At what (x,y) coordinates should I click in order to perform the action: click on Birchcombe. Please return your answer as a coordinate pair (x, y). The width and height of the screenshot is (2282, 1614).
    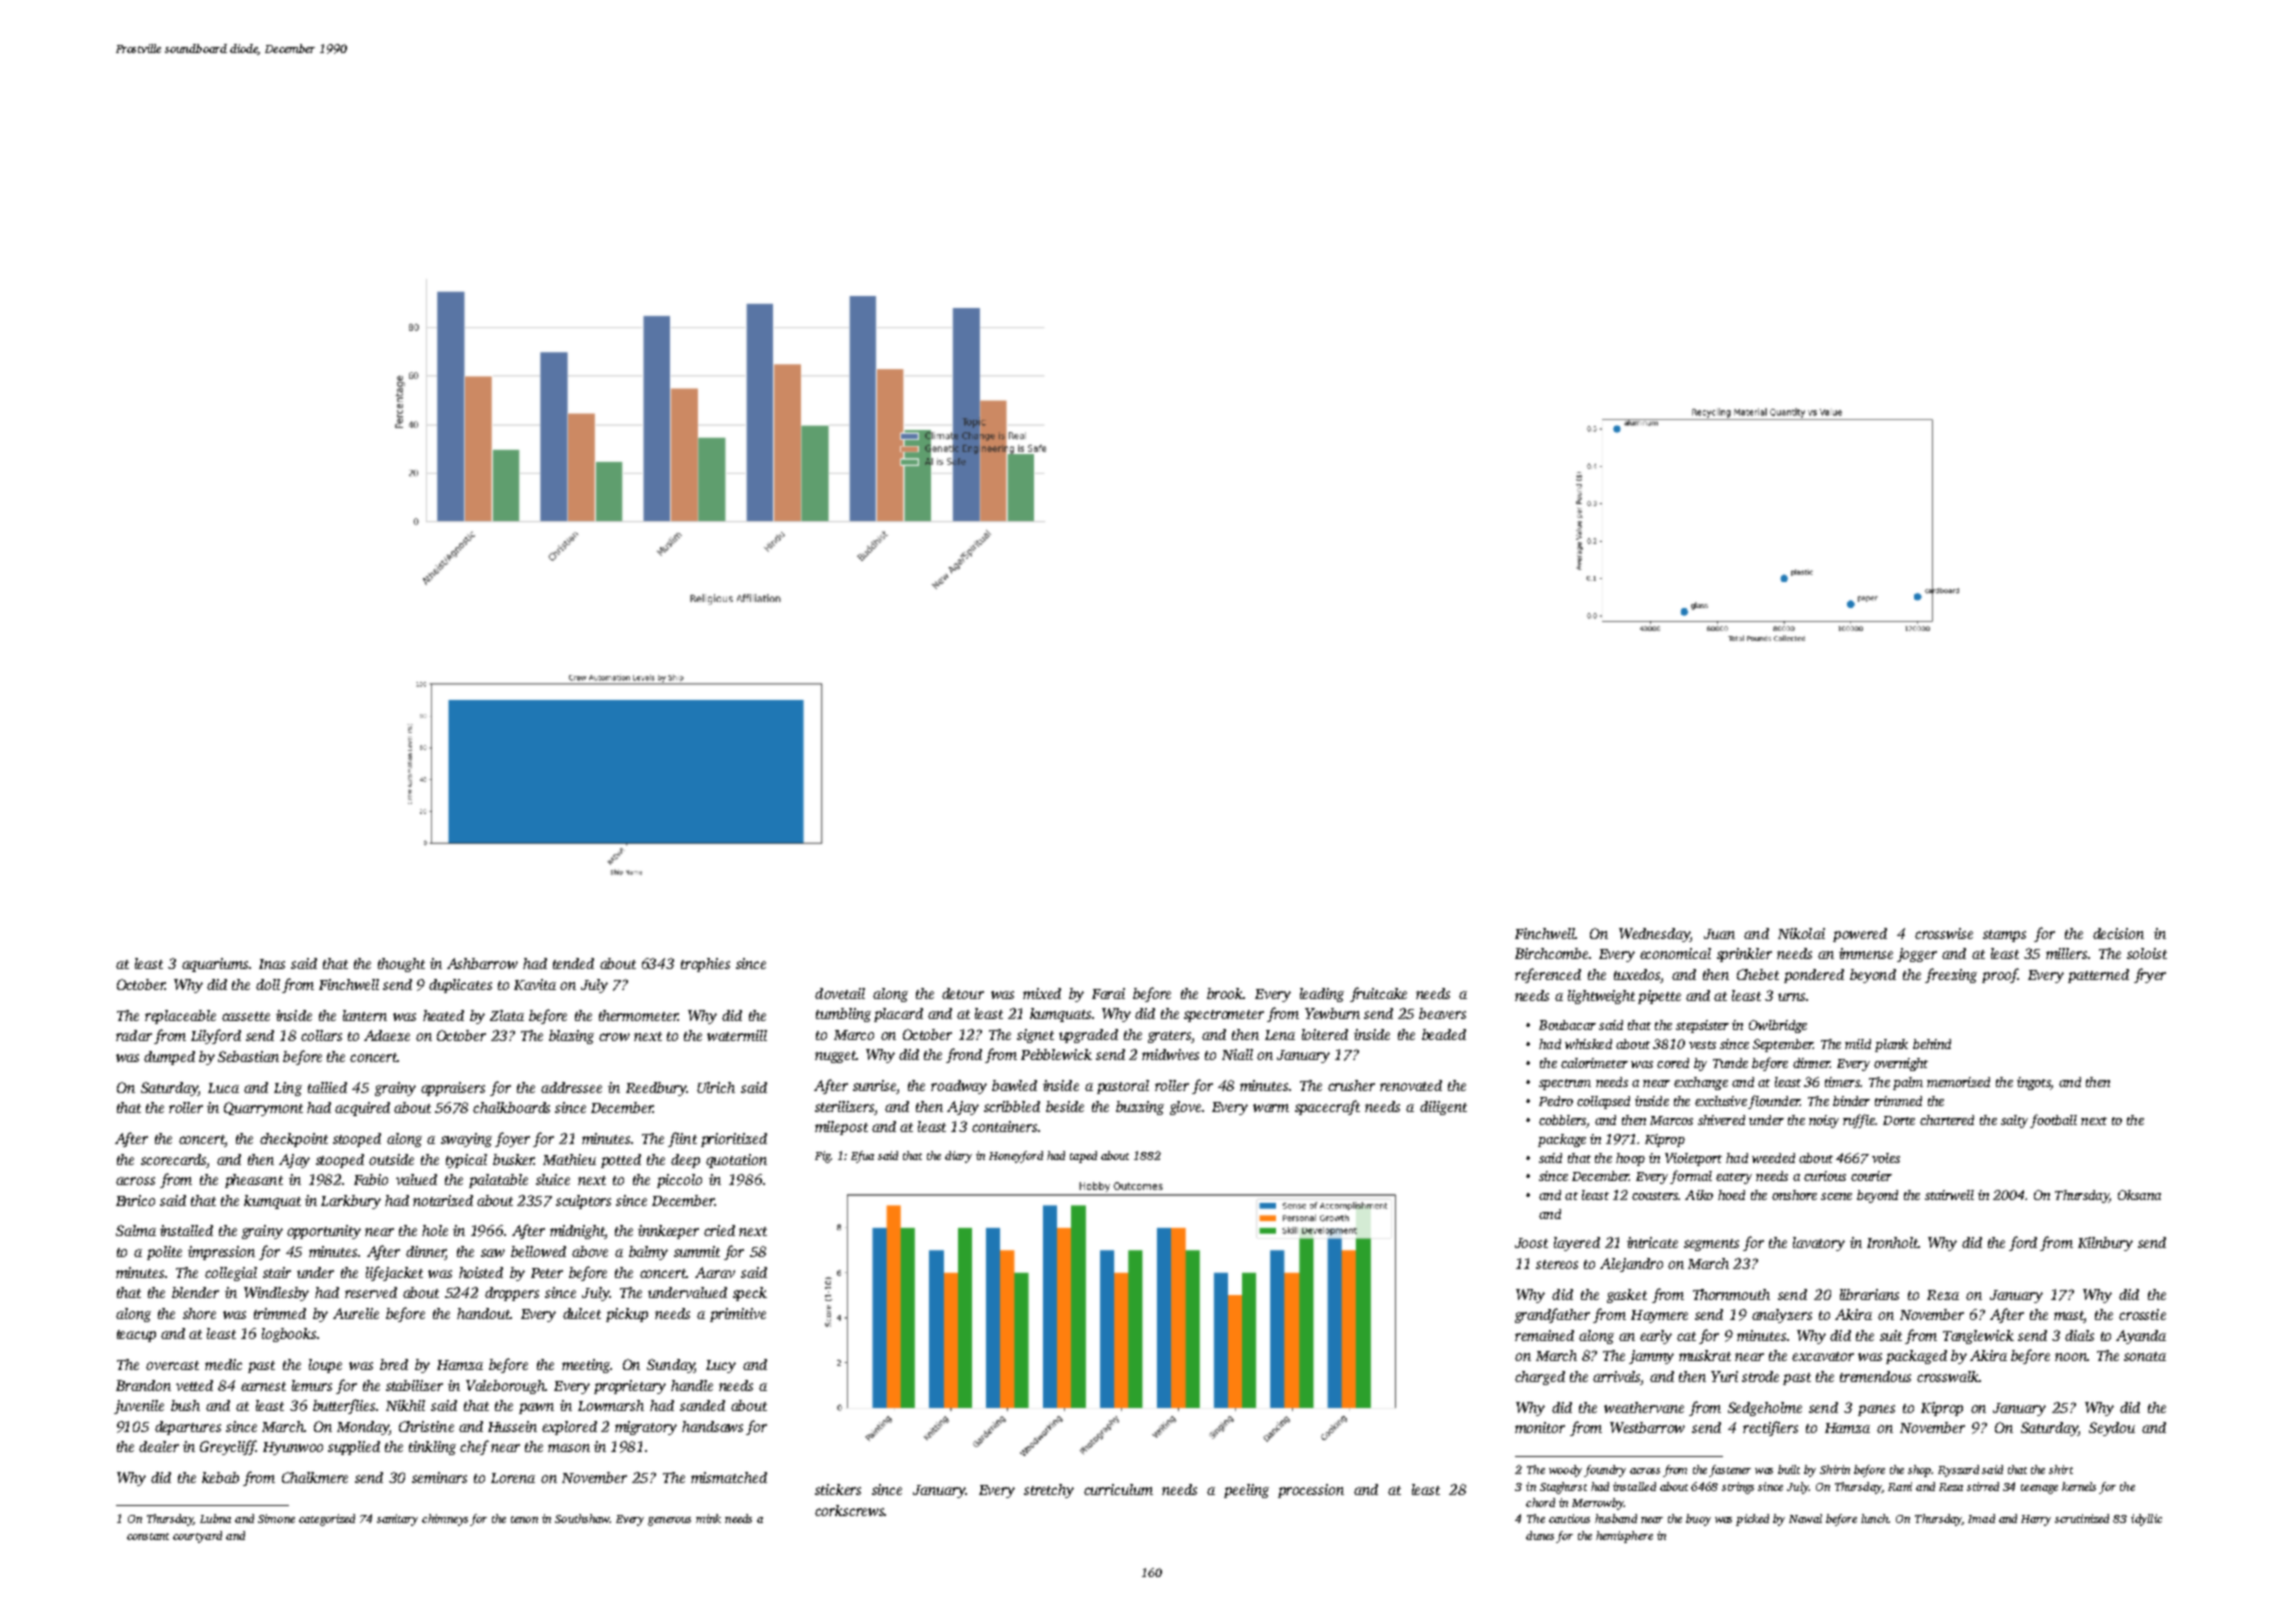
    Looking at the image, I should click on (1551, 953).
